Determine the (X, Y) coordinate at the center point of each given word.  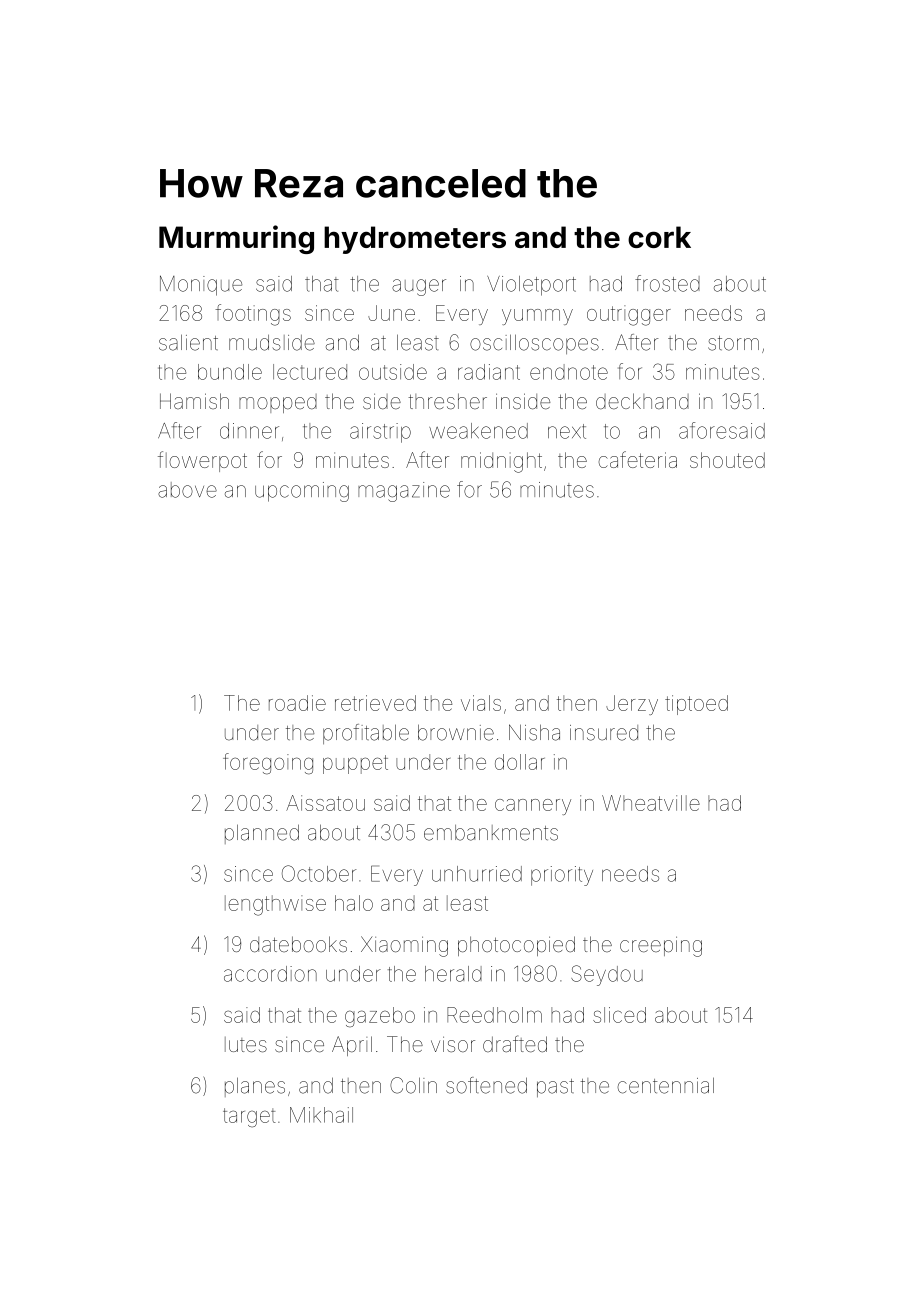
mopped (278, 403)
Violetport (531, 286)
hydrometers (415, 240)
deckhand (642, 401)
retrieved (375, 703)
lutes (246, 1044)
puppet (355, 764)
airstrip (380, 433)
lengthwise (275, 905)
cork (659, 237)
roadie (297, 703)
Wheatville (651, 803)
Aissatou (325, 803)
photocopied (516, 946)
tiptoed (696, 705)
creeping (661, 947)
